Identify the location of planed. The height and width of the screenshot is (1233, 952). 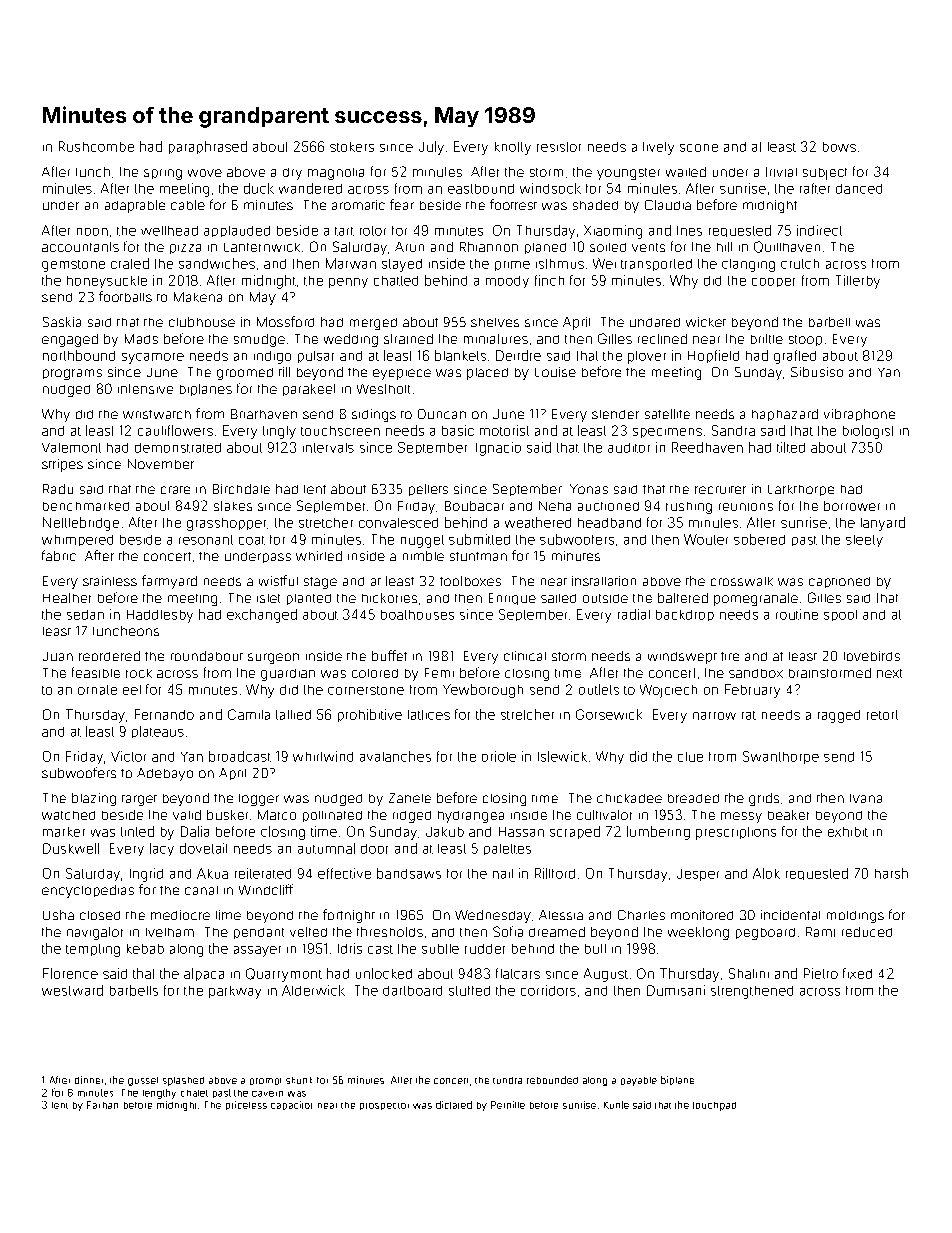
(545, 248).
